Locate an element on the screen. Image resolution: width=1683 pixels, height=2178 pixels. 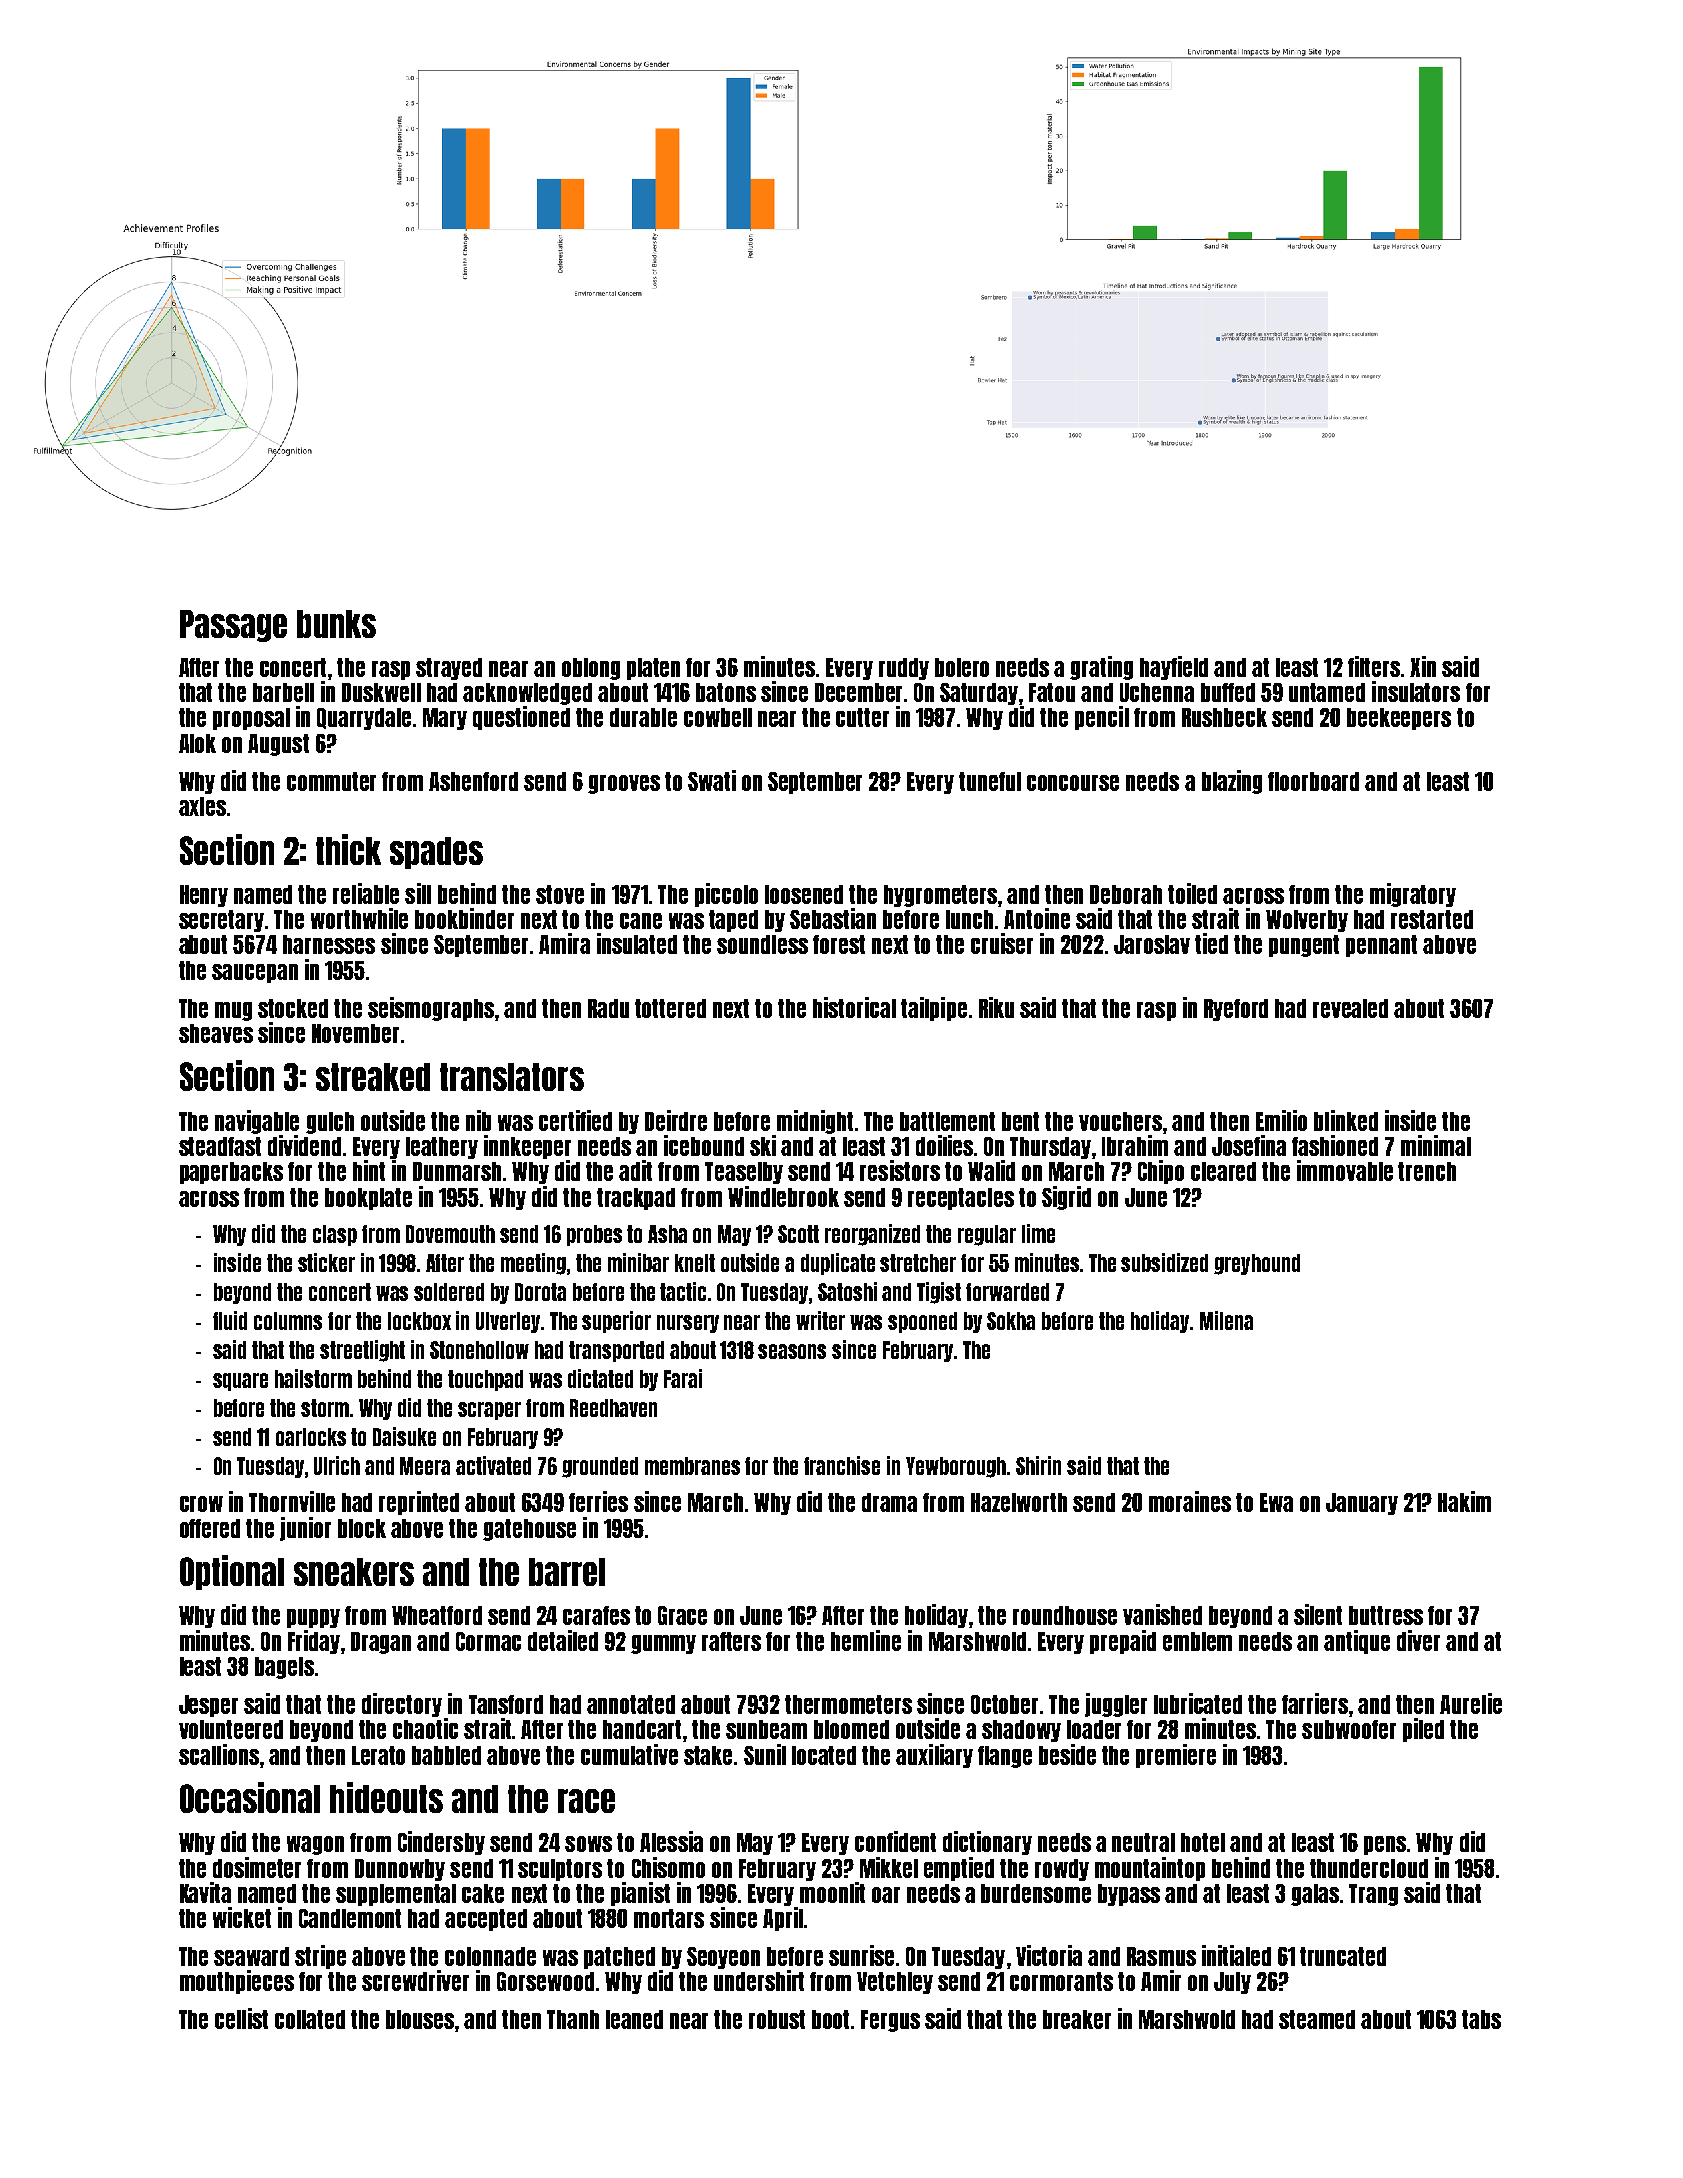
Wolverby is located at coordinates (1307, 921).
